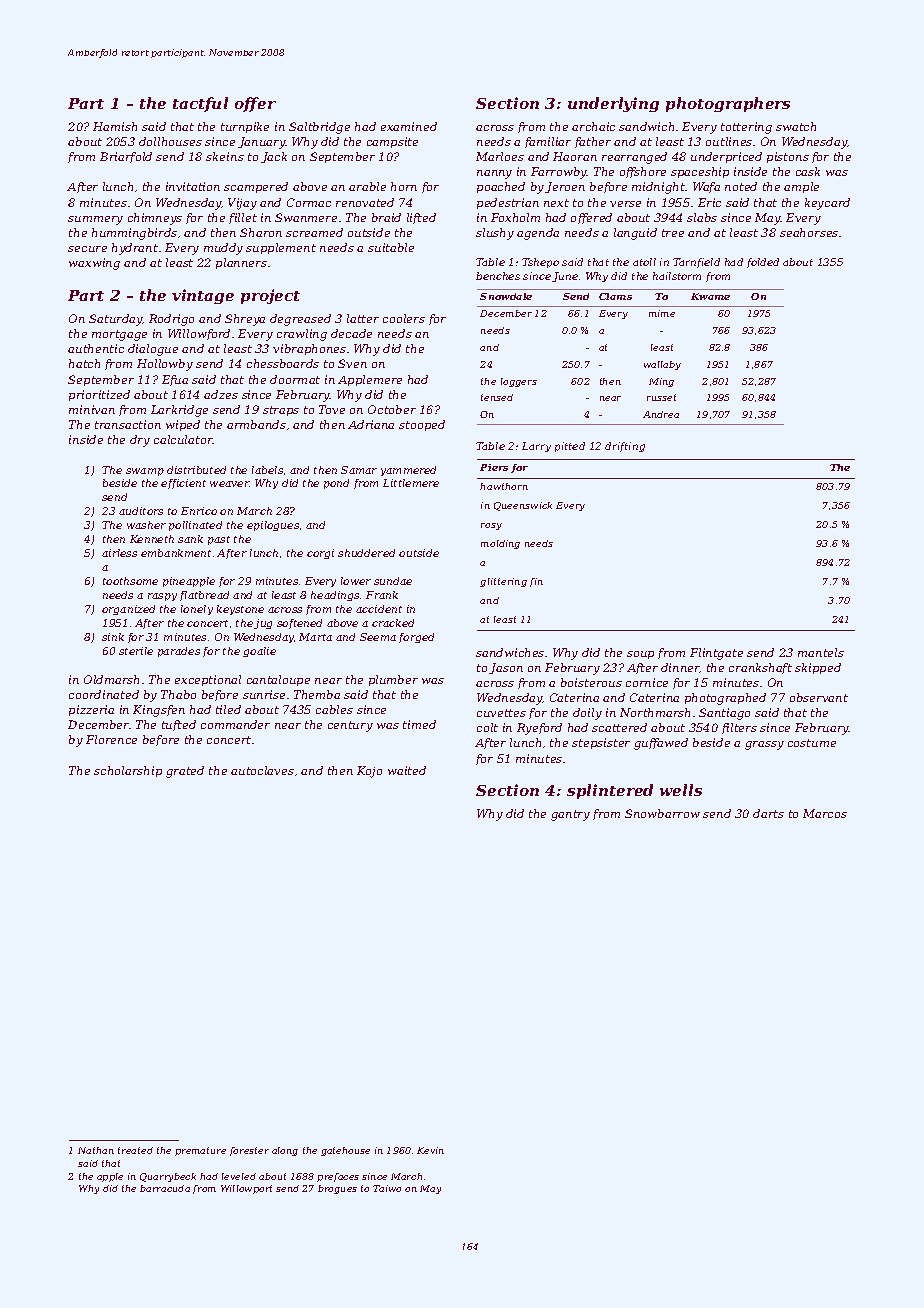 The width and height of the page is (924, 1308). Describe the element at coordinates (96, 1150) in the page. I see `Nathan` at that location.
